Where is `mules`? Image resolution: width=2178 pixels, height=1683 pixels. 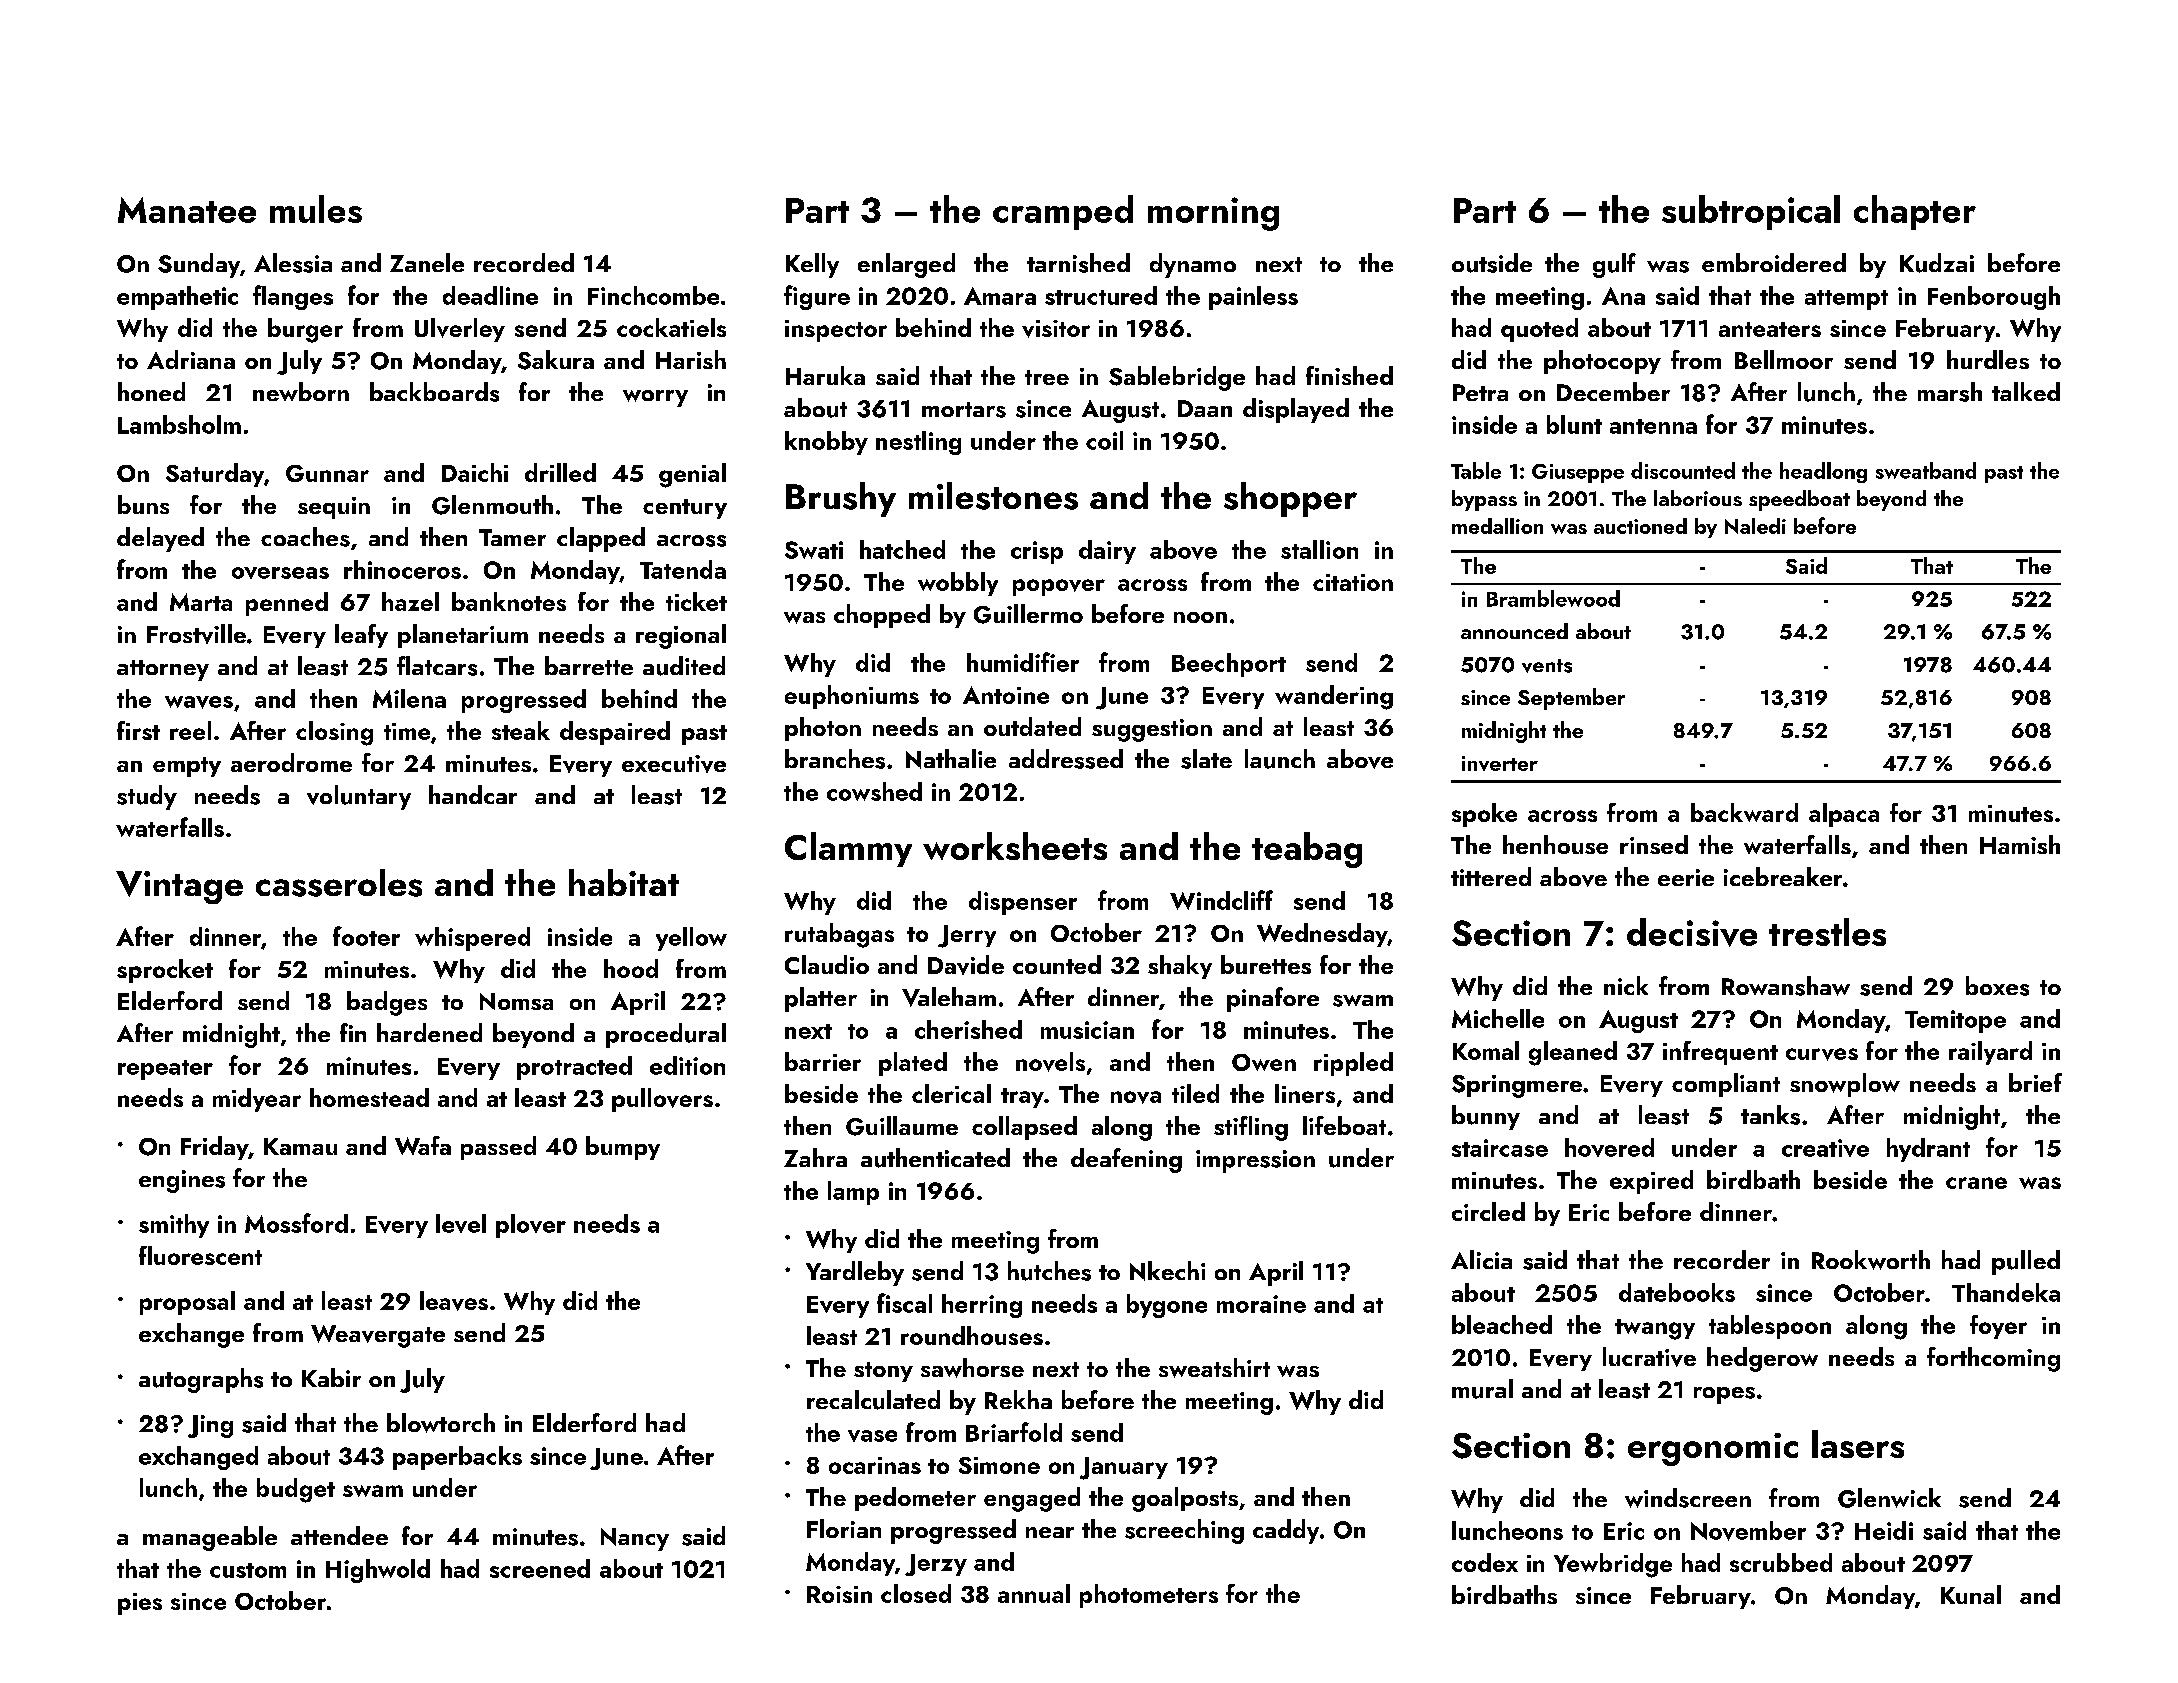 mules is located at coordinates (316, 209).
